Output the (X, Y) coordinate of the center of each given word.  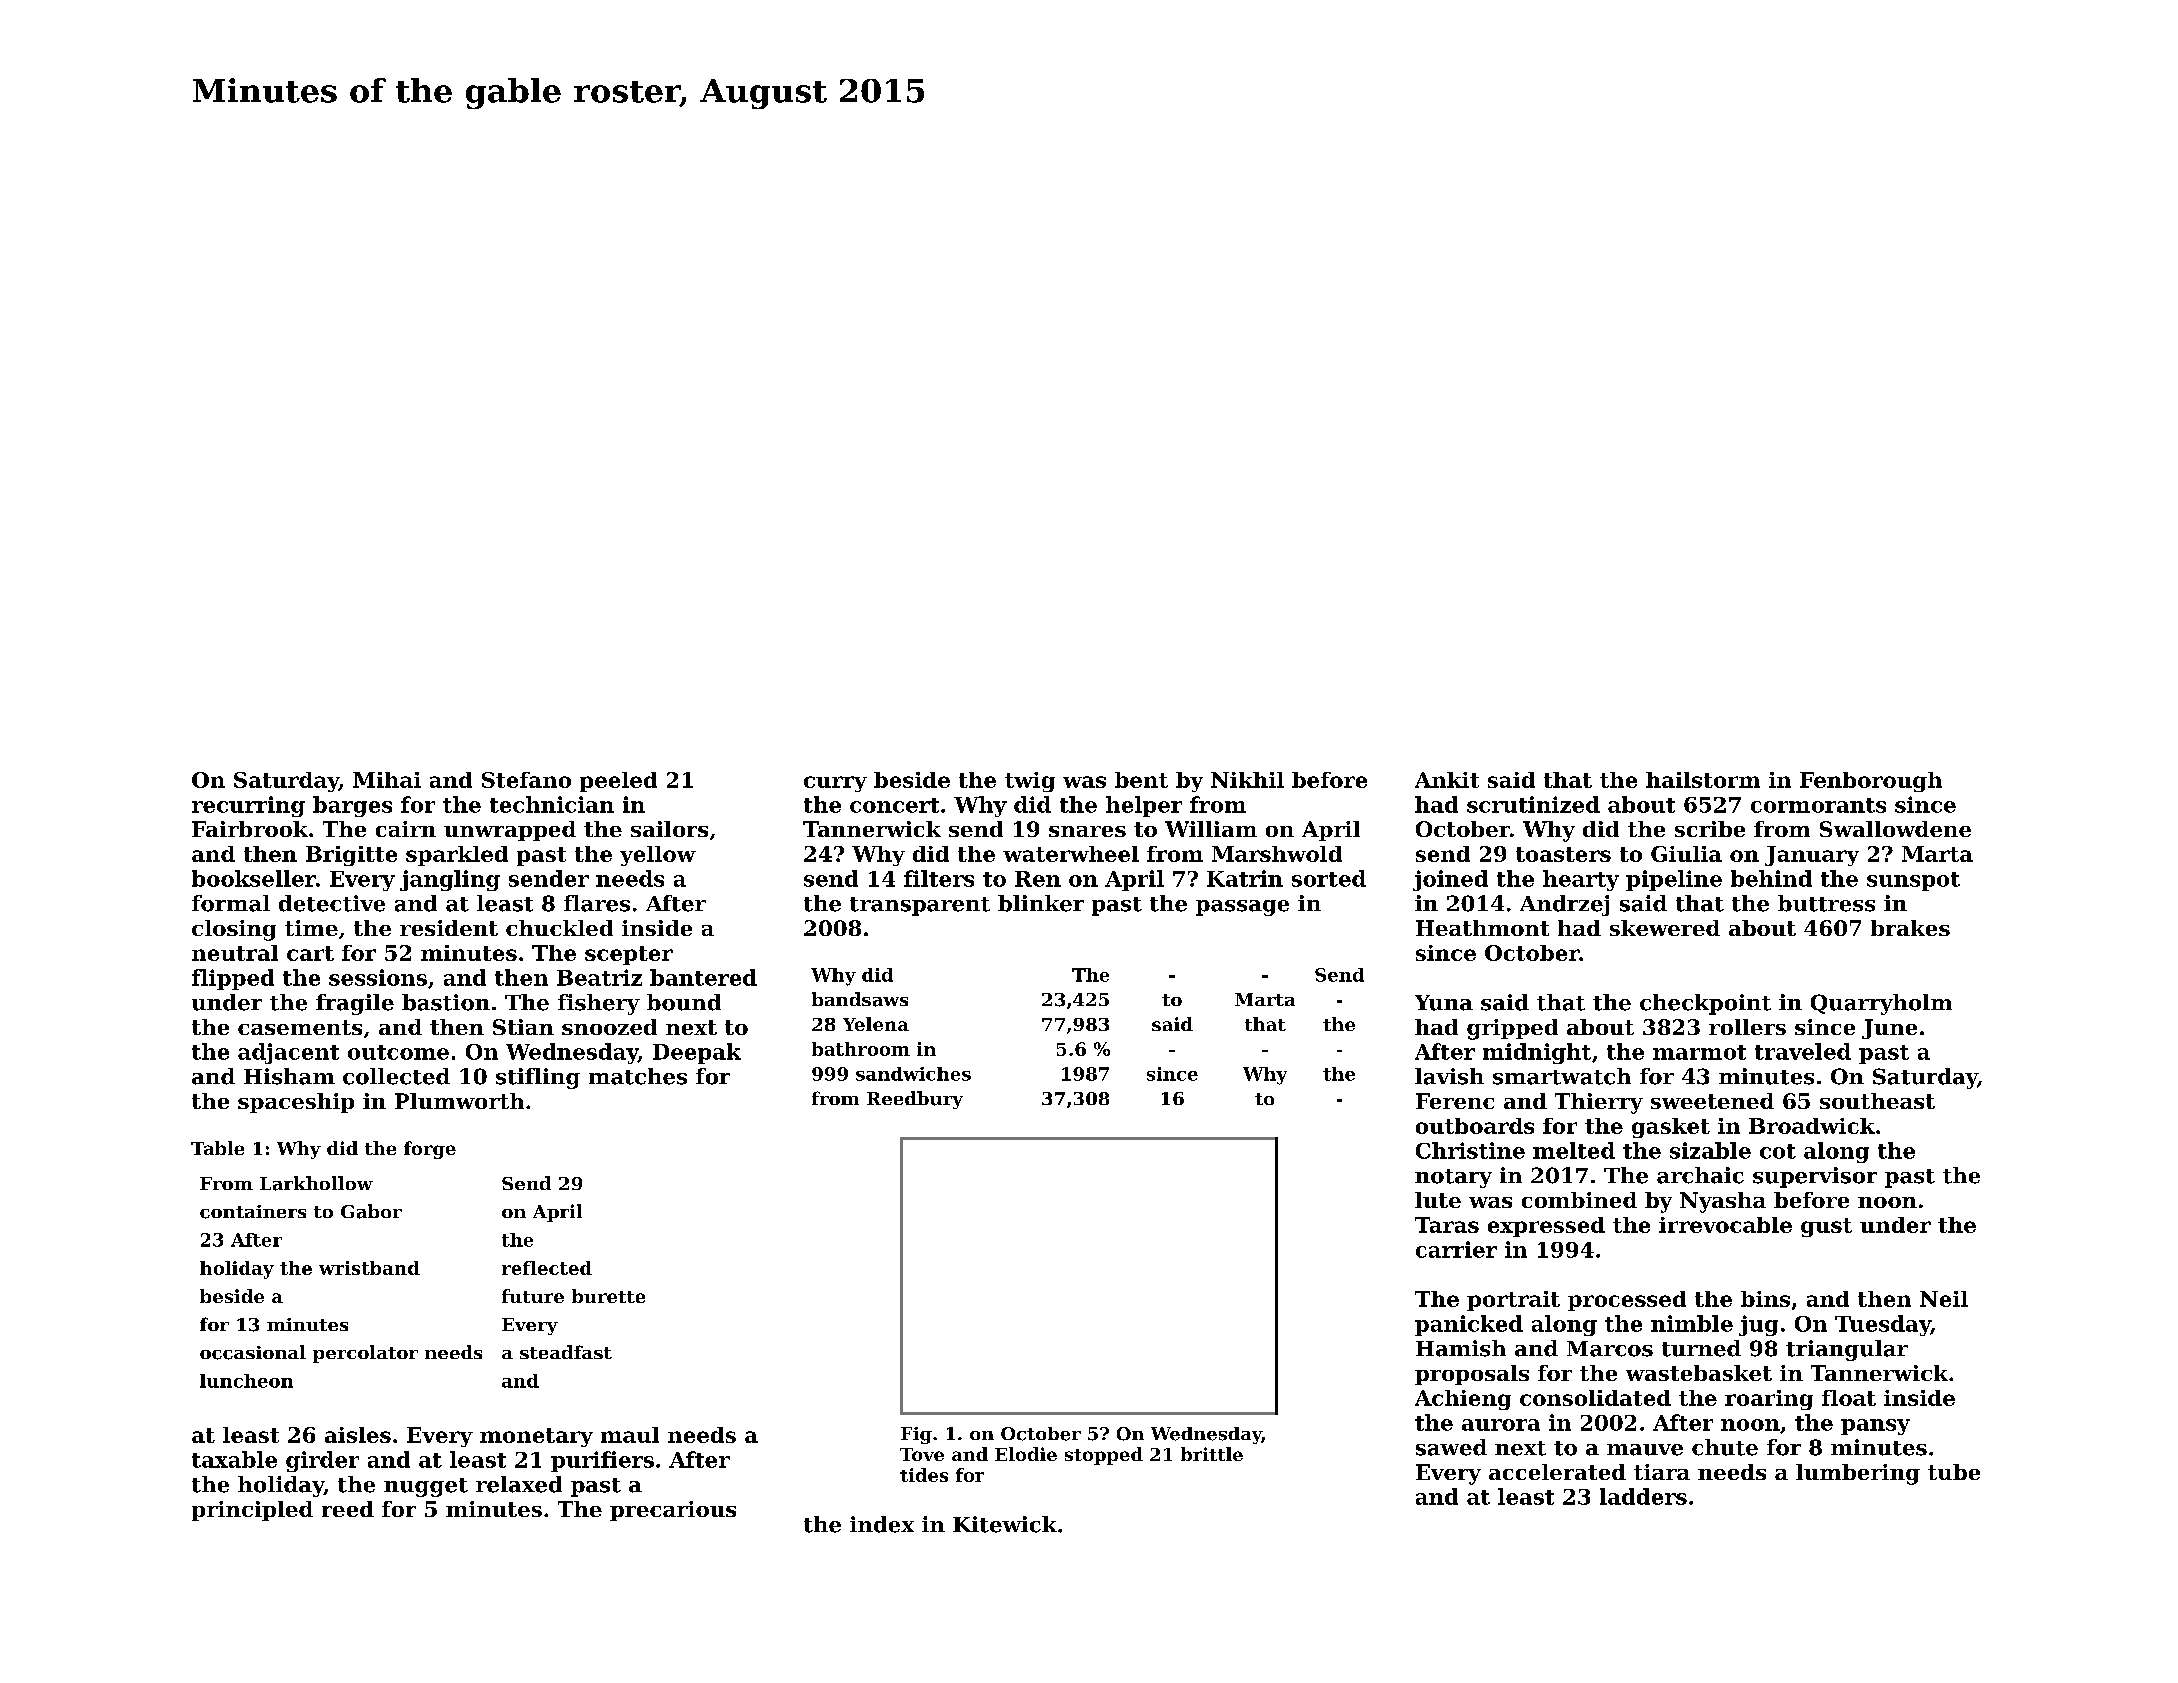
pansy (1875, 1427)
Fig (916, 1435)
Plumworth (459, 1101)
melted (1574, 1150)
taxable (234, 1459)
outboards (1475, 1126)
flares (597, 903)
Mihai (387, 780)
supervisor (1815, 1177)
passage (1242, 908)
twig (1030, 782)
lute (1438, 1200)
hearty (1581, 880)
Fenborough (1871, 782)
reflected (547, 1268)
